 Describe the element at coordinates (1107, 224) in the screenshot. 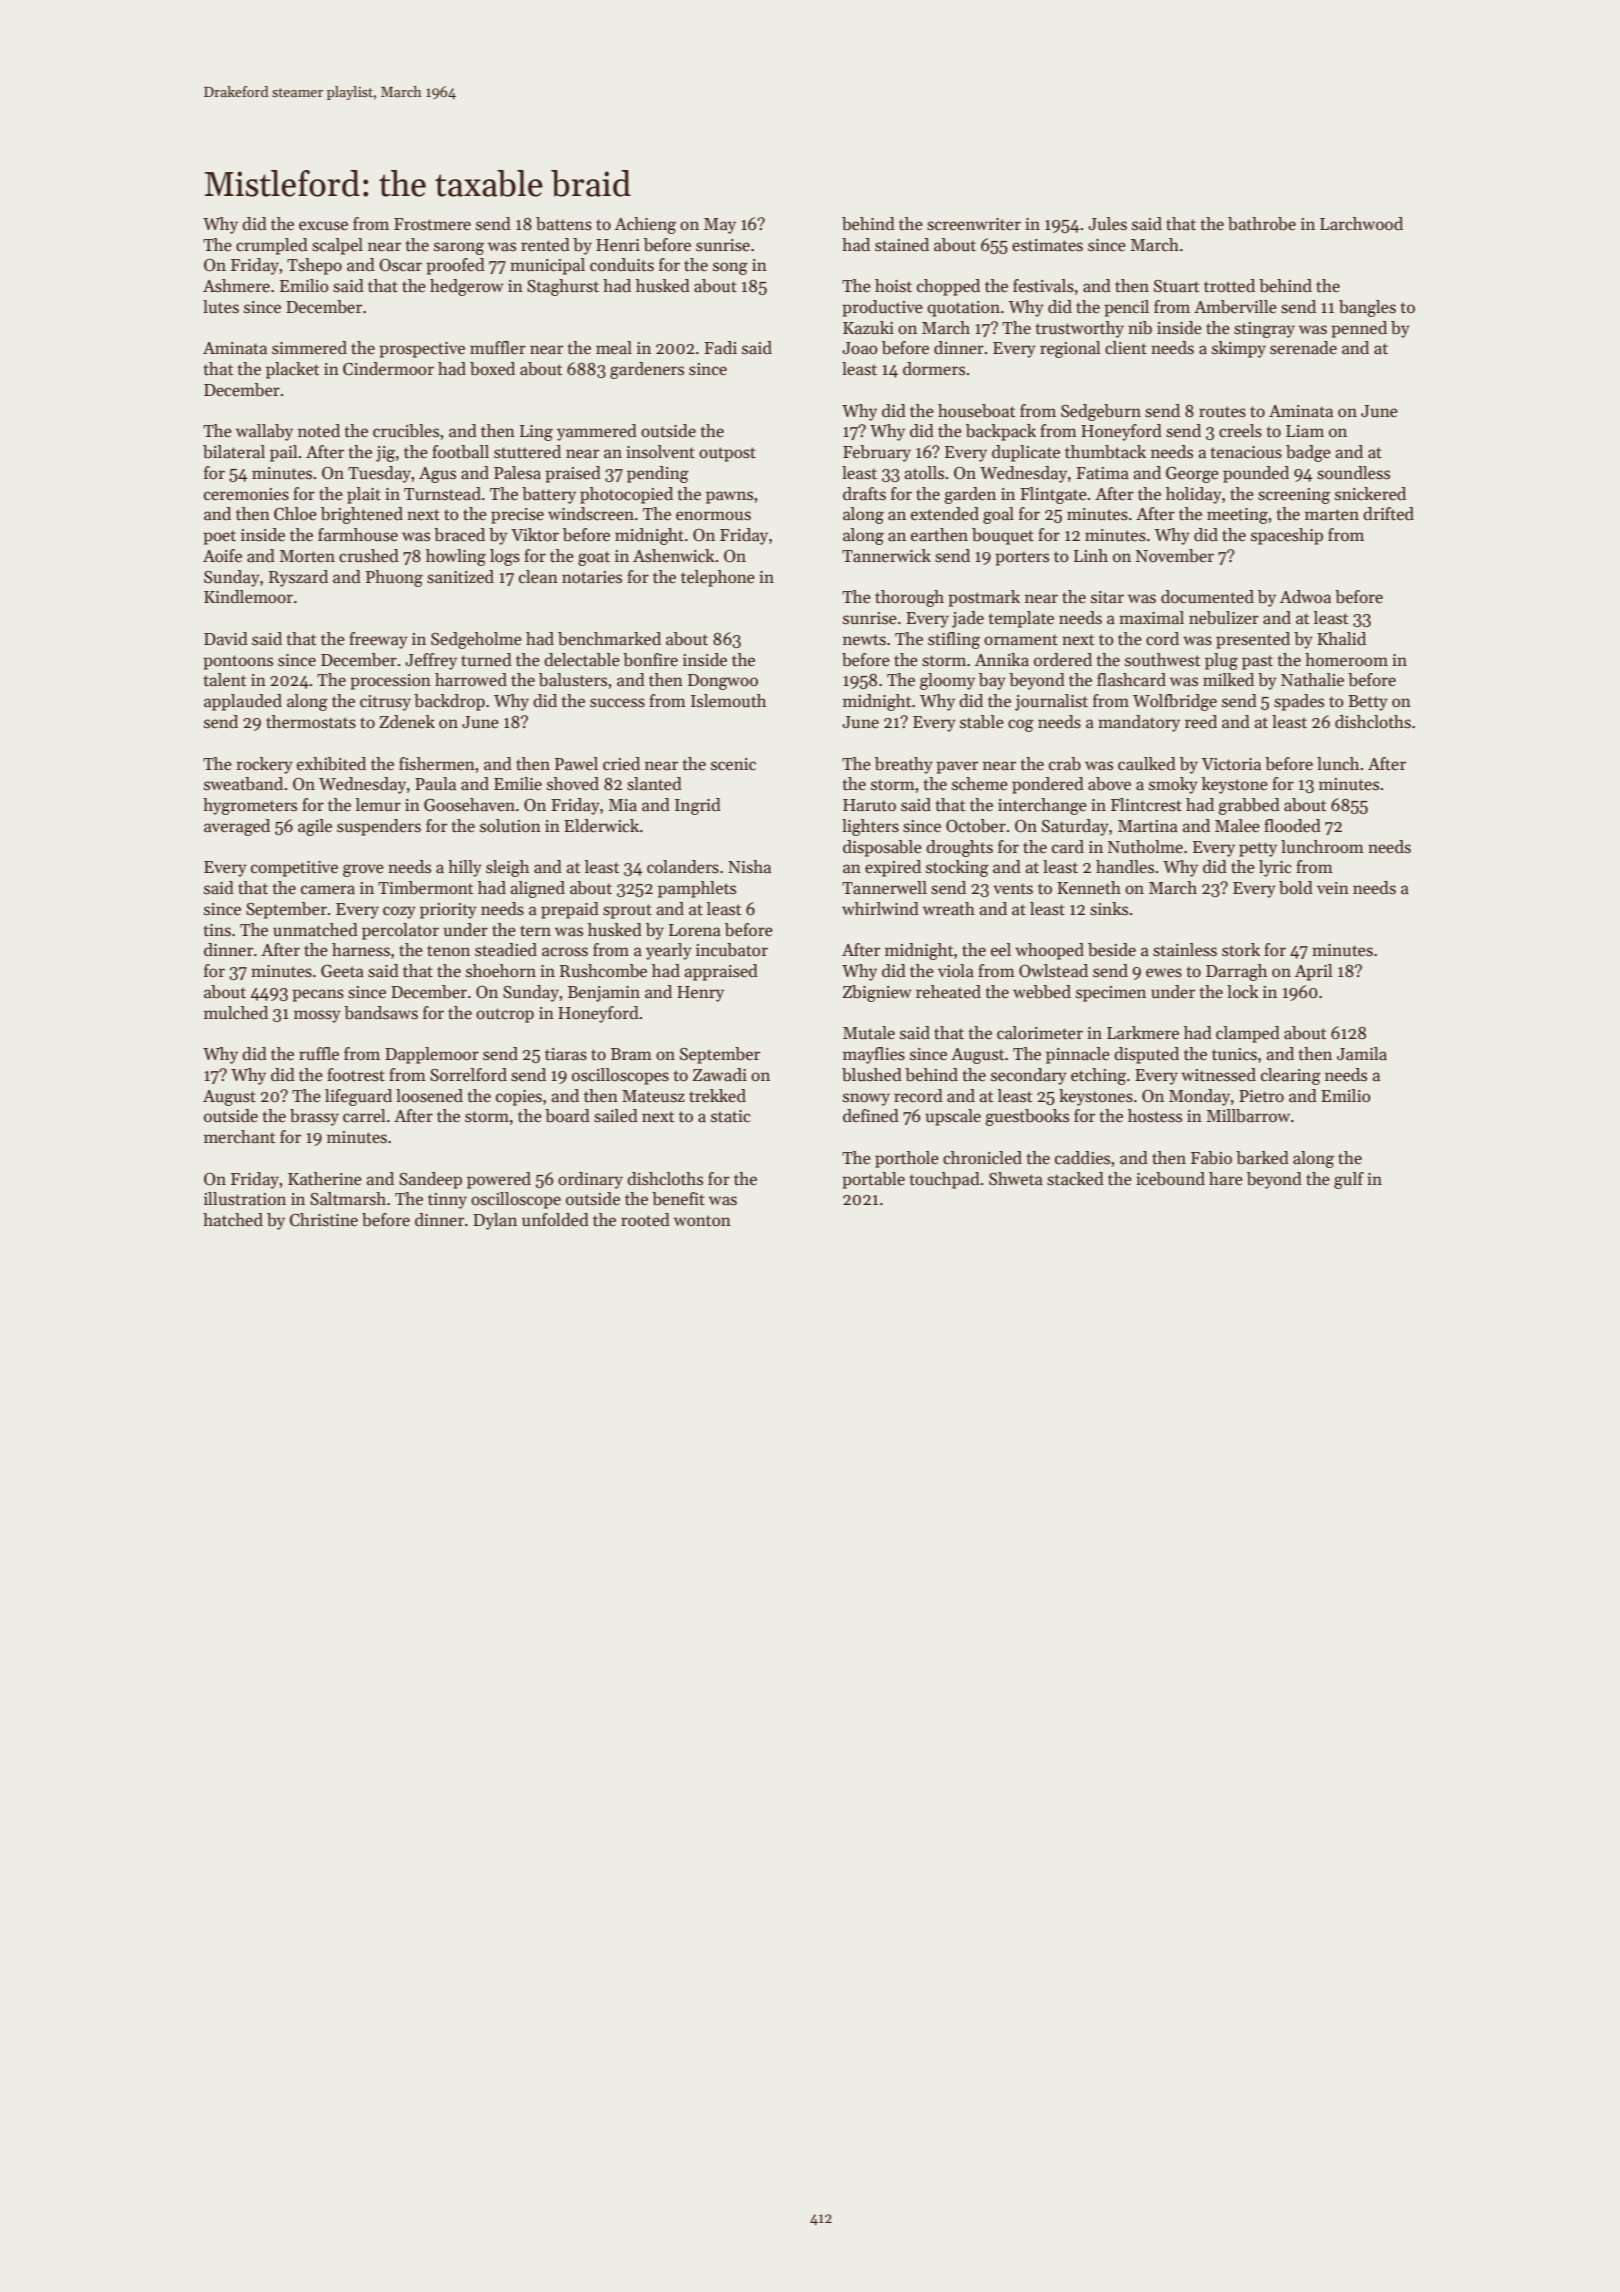

I see `Jules` at that location.
